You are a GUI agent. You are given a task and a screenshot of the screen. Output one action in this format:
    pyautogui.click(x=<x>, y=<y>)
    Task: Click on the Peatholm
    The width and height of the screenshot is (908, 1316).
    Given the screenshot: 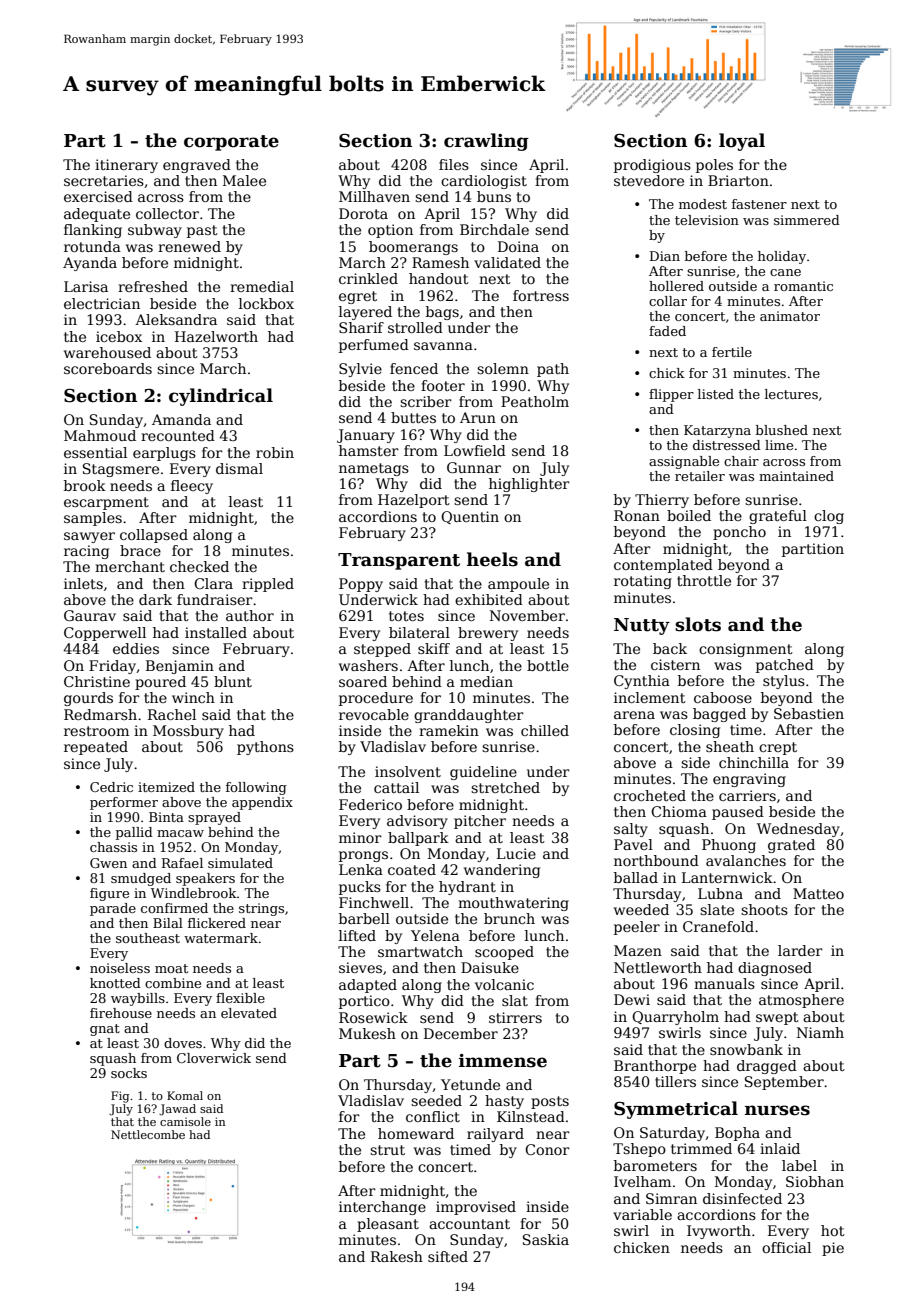 What is the action you would take?
    pyautogui.click(x=535, y=401)
